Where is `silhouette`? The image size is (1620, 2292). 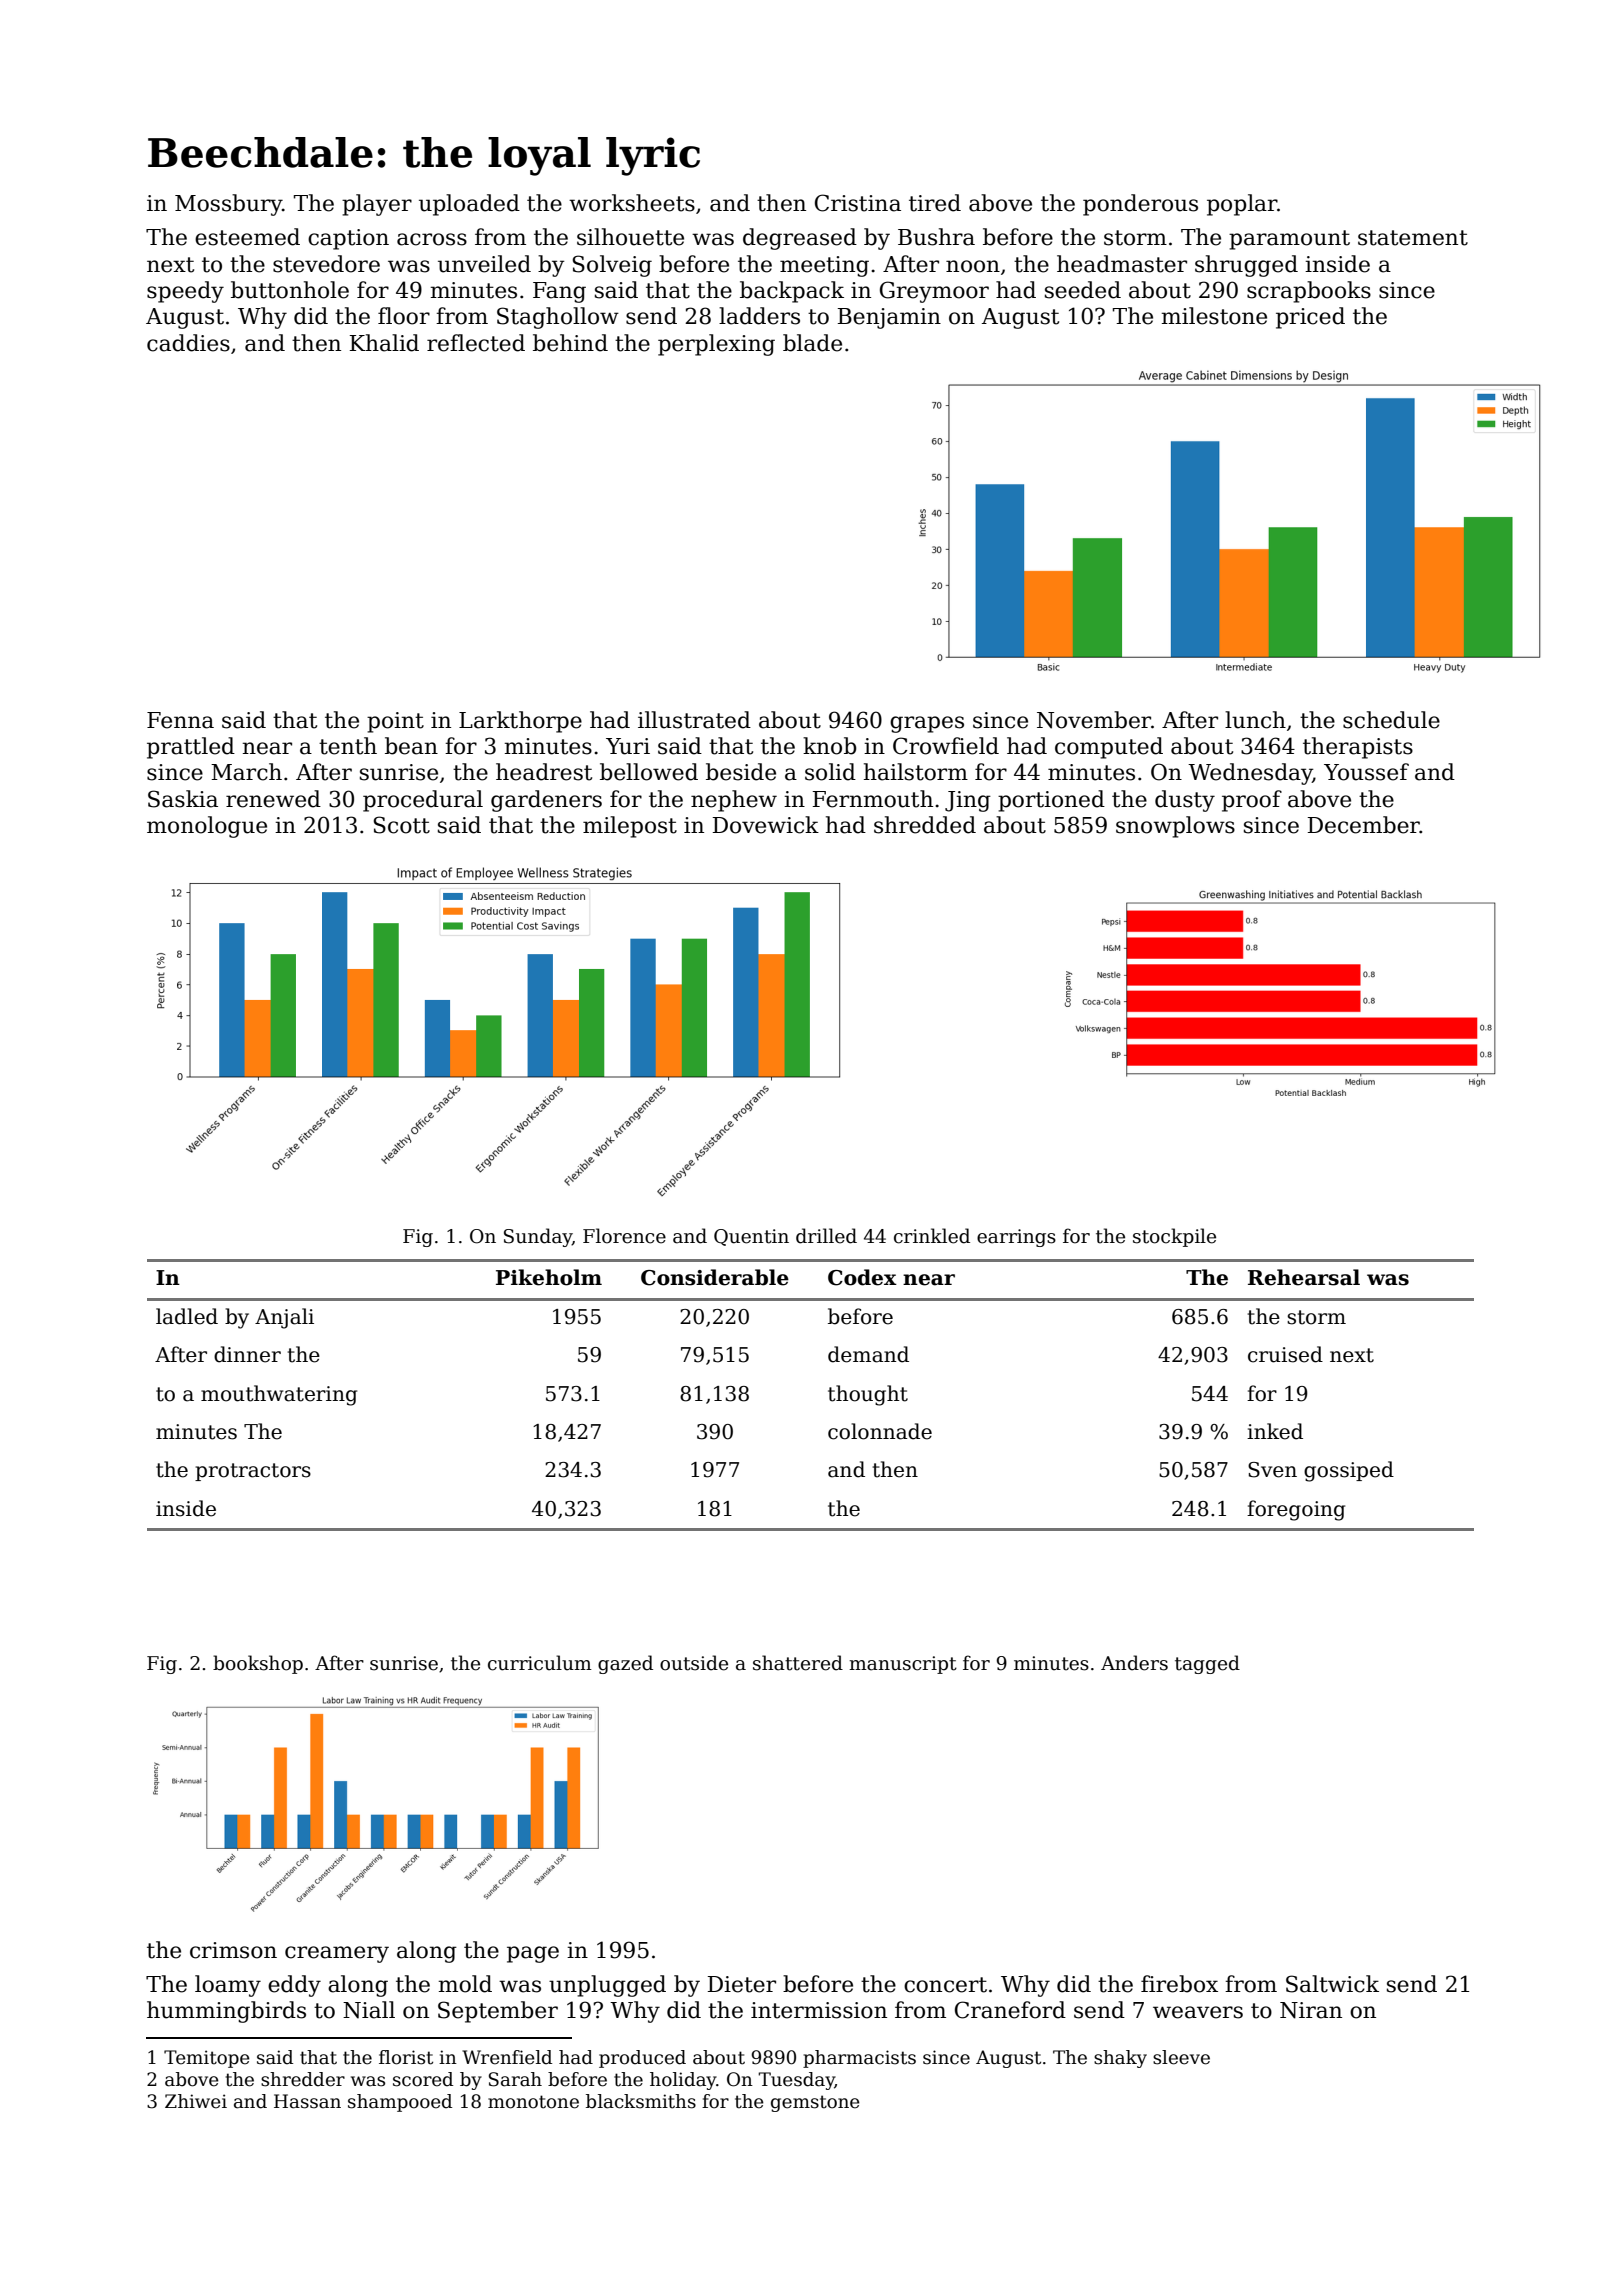
silhouette is located at coordinates (630, 237).
